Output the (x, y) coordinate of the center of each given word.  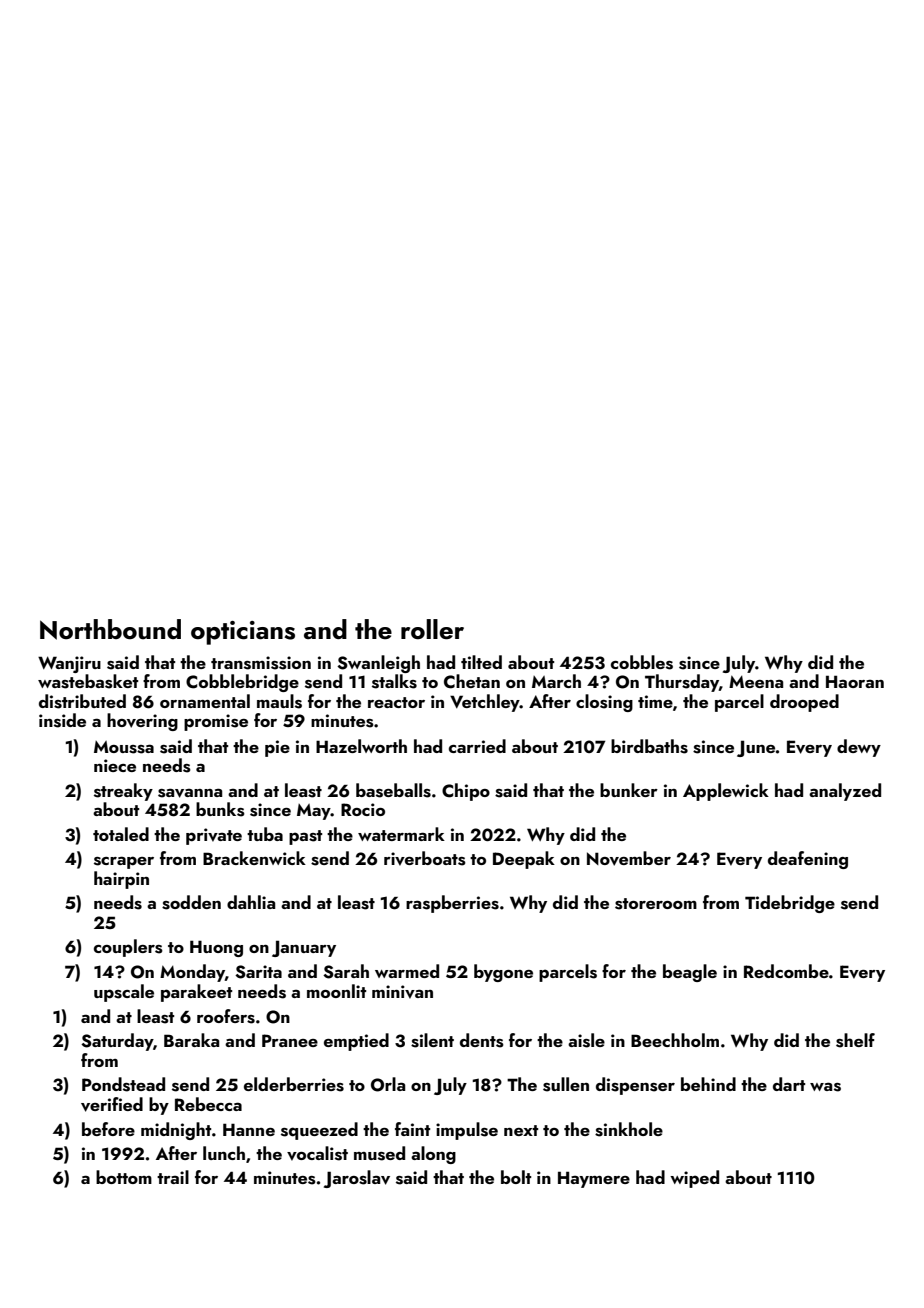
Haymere (594, 1179)
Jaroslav (357, 1179)
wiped (694, 1179)
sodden (191, 902)
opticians (243, 633)
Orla (388, 1084)
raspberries (452, 904)
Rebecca (208, 1104)
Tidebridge (790, 904)
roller (432, 629)
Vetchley (485, 703)
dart (789, 1084)
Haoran (855, 681)
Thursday (682, 683)
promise (216, 722)
